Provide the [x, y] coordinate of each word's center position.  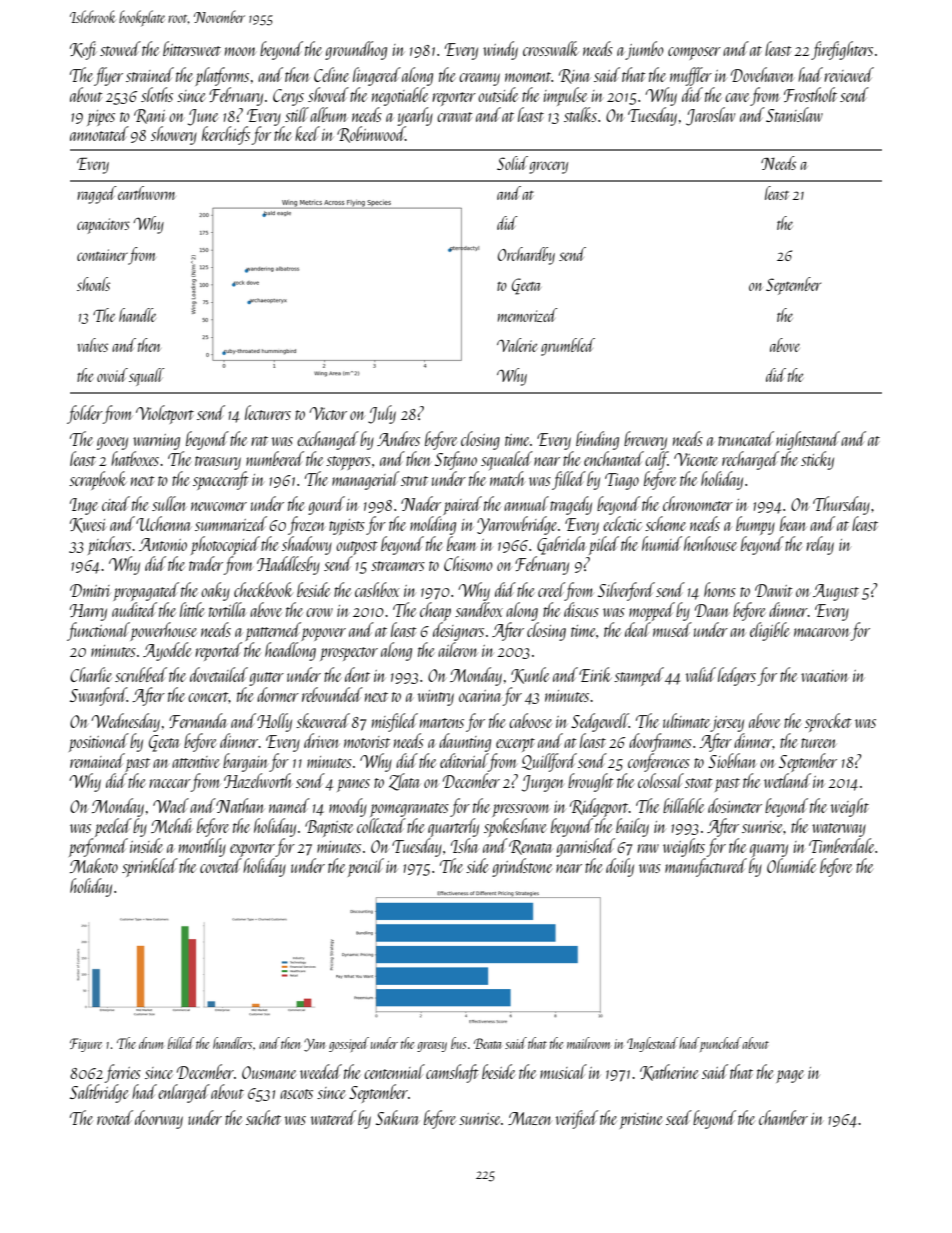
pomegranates [409, 810]
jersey [727, 724]
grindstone [522, 867]
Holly [274, 722]
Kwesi [88, 525]
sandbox [479, 609]
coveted [221, 865]
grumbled [568, 347]
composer [694, 53]
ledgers [737, 676]
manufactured [706, 867]
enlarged [184, 1093]
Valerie [517, 345]
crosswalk [551, 48]
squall [147, 377]
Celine [331, 74]
